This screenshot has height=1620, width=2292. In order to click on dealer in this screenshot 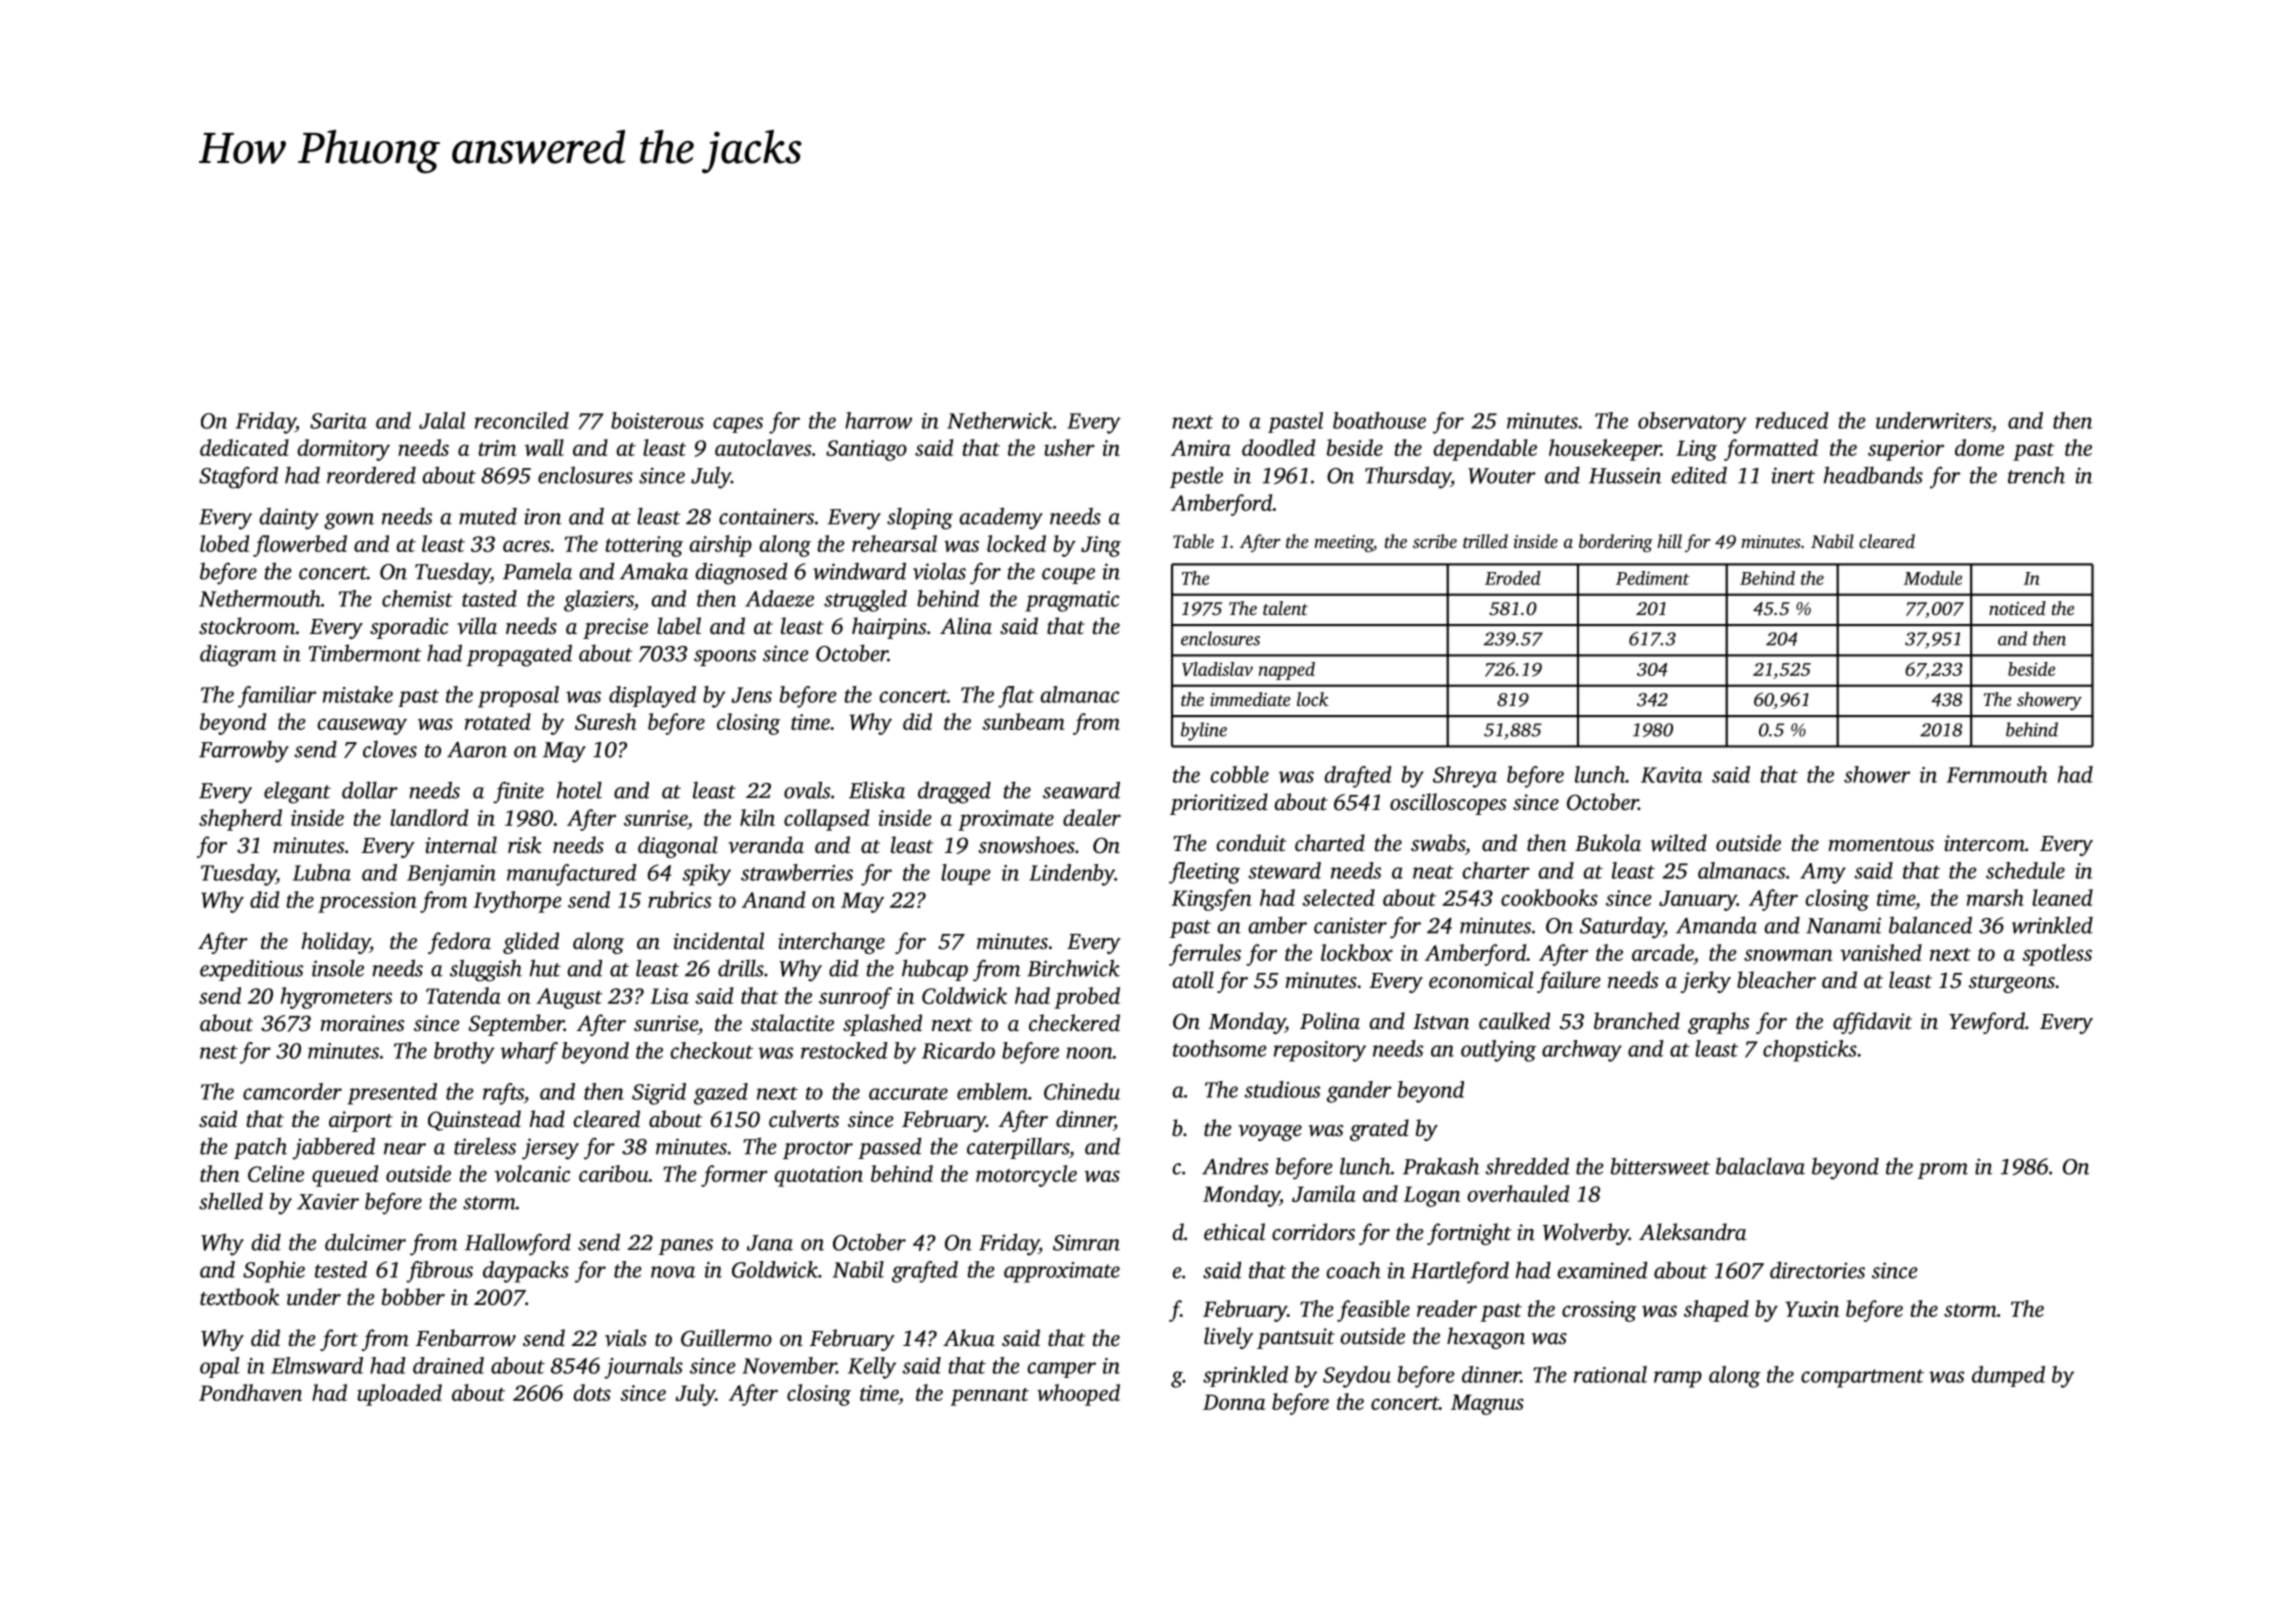, I will do `click(1092, 817)`.
